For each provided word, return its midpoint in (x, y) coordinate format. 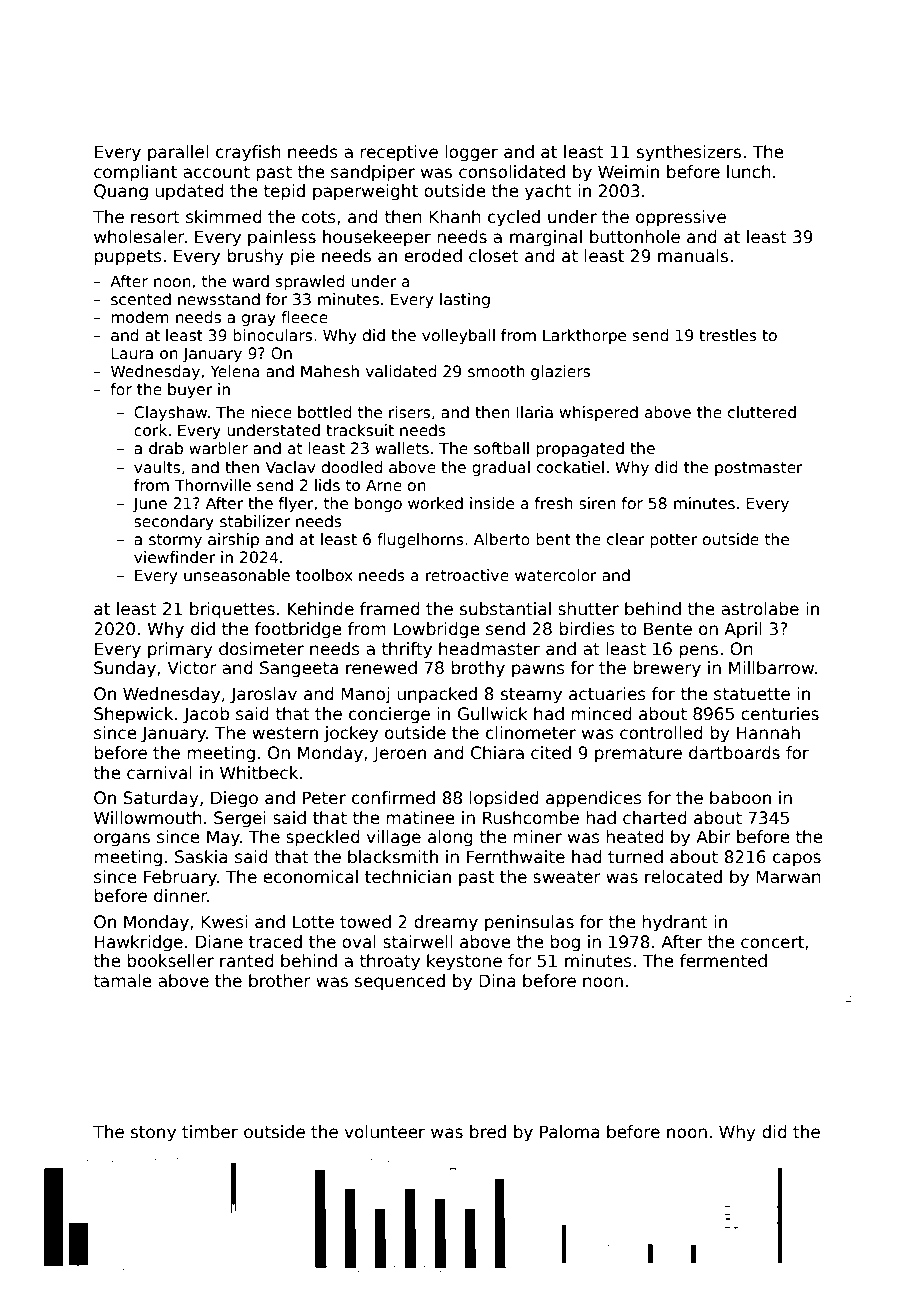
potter (673, 541)
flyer (296, 504)
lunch (749, 172)
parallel (178, 153)
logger (471, 153)
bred (488, 1132)
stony (153, 1134)
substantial (505, 609)
